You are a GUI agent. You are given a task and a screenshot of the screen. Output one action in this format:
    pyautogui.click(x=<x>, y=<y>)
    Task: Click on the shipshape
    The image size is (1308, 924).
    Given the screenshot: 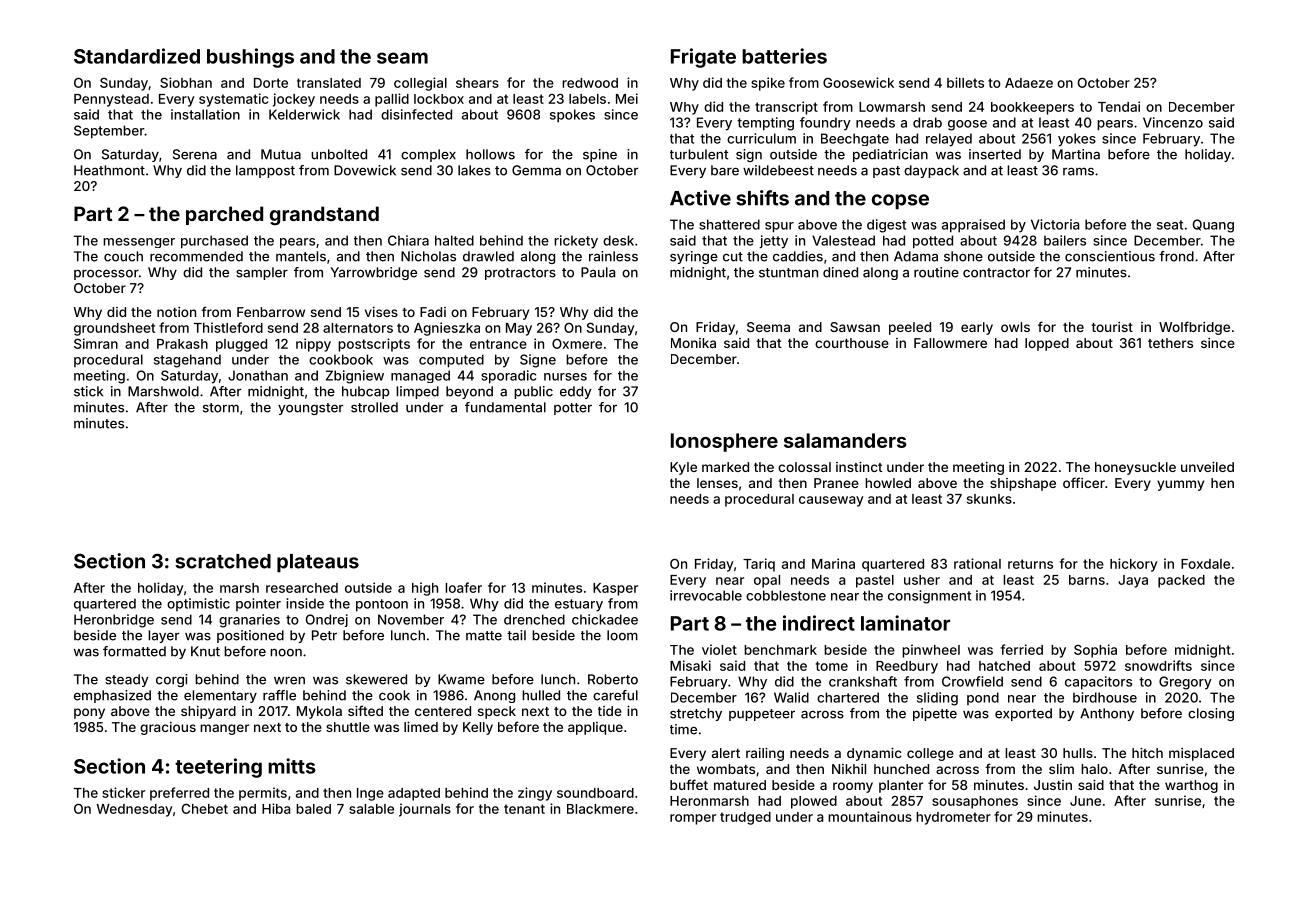 What is the action you would take?
    pyautogui.click(x=1023, y=484)
